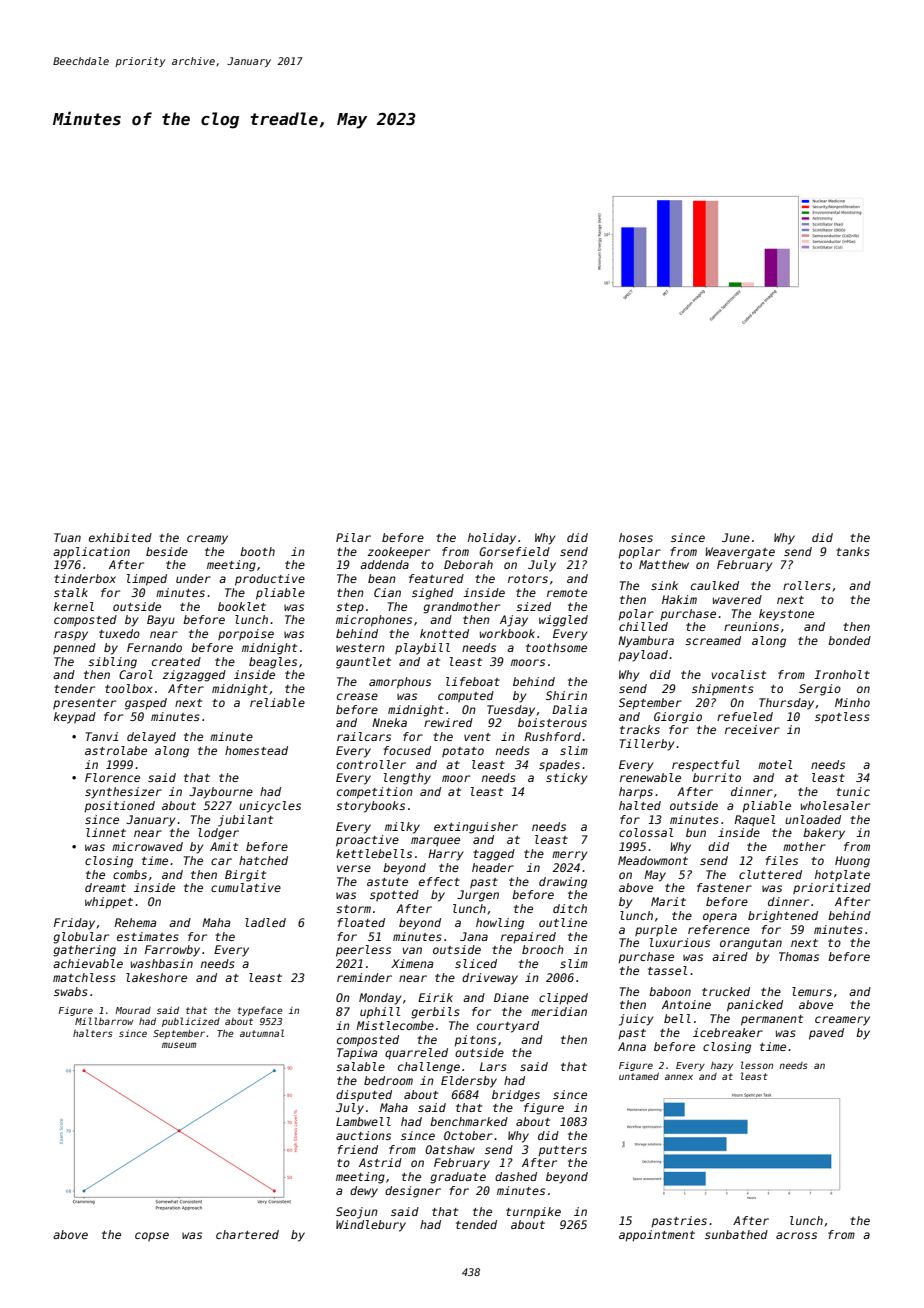 The height and width of the image is (1308, 924). Describe the element at coordinates (152, 1237) in the image. I see `copse` at that location.
